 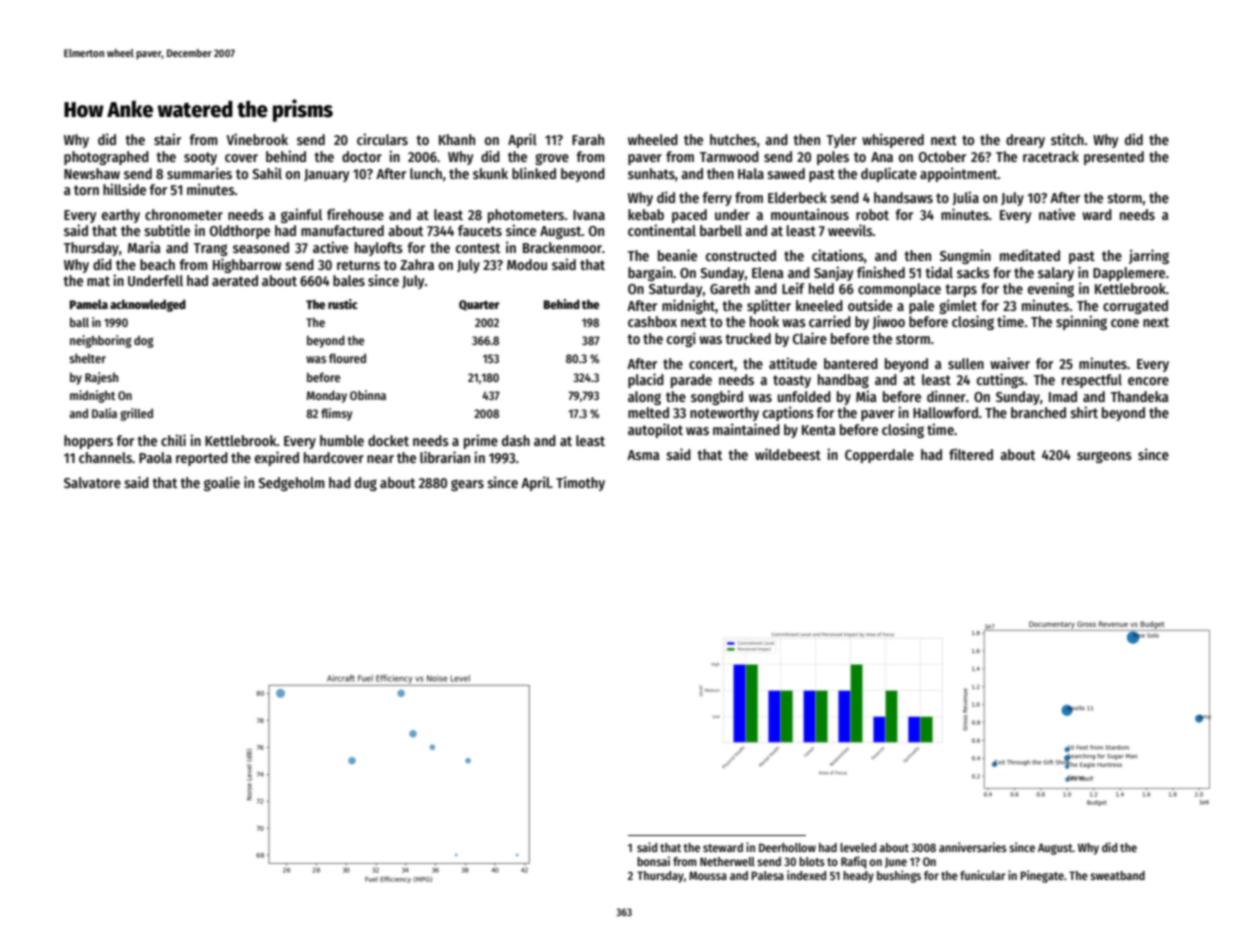 What do you see at coordinates (366, 484) in the image?
I see `dug` at bounding box center [366, 484].
